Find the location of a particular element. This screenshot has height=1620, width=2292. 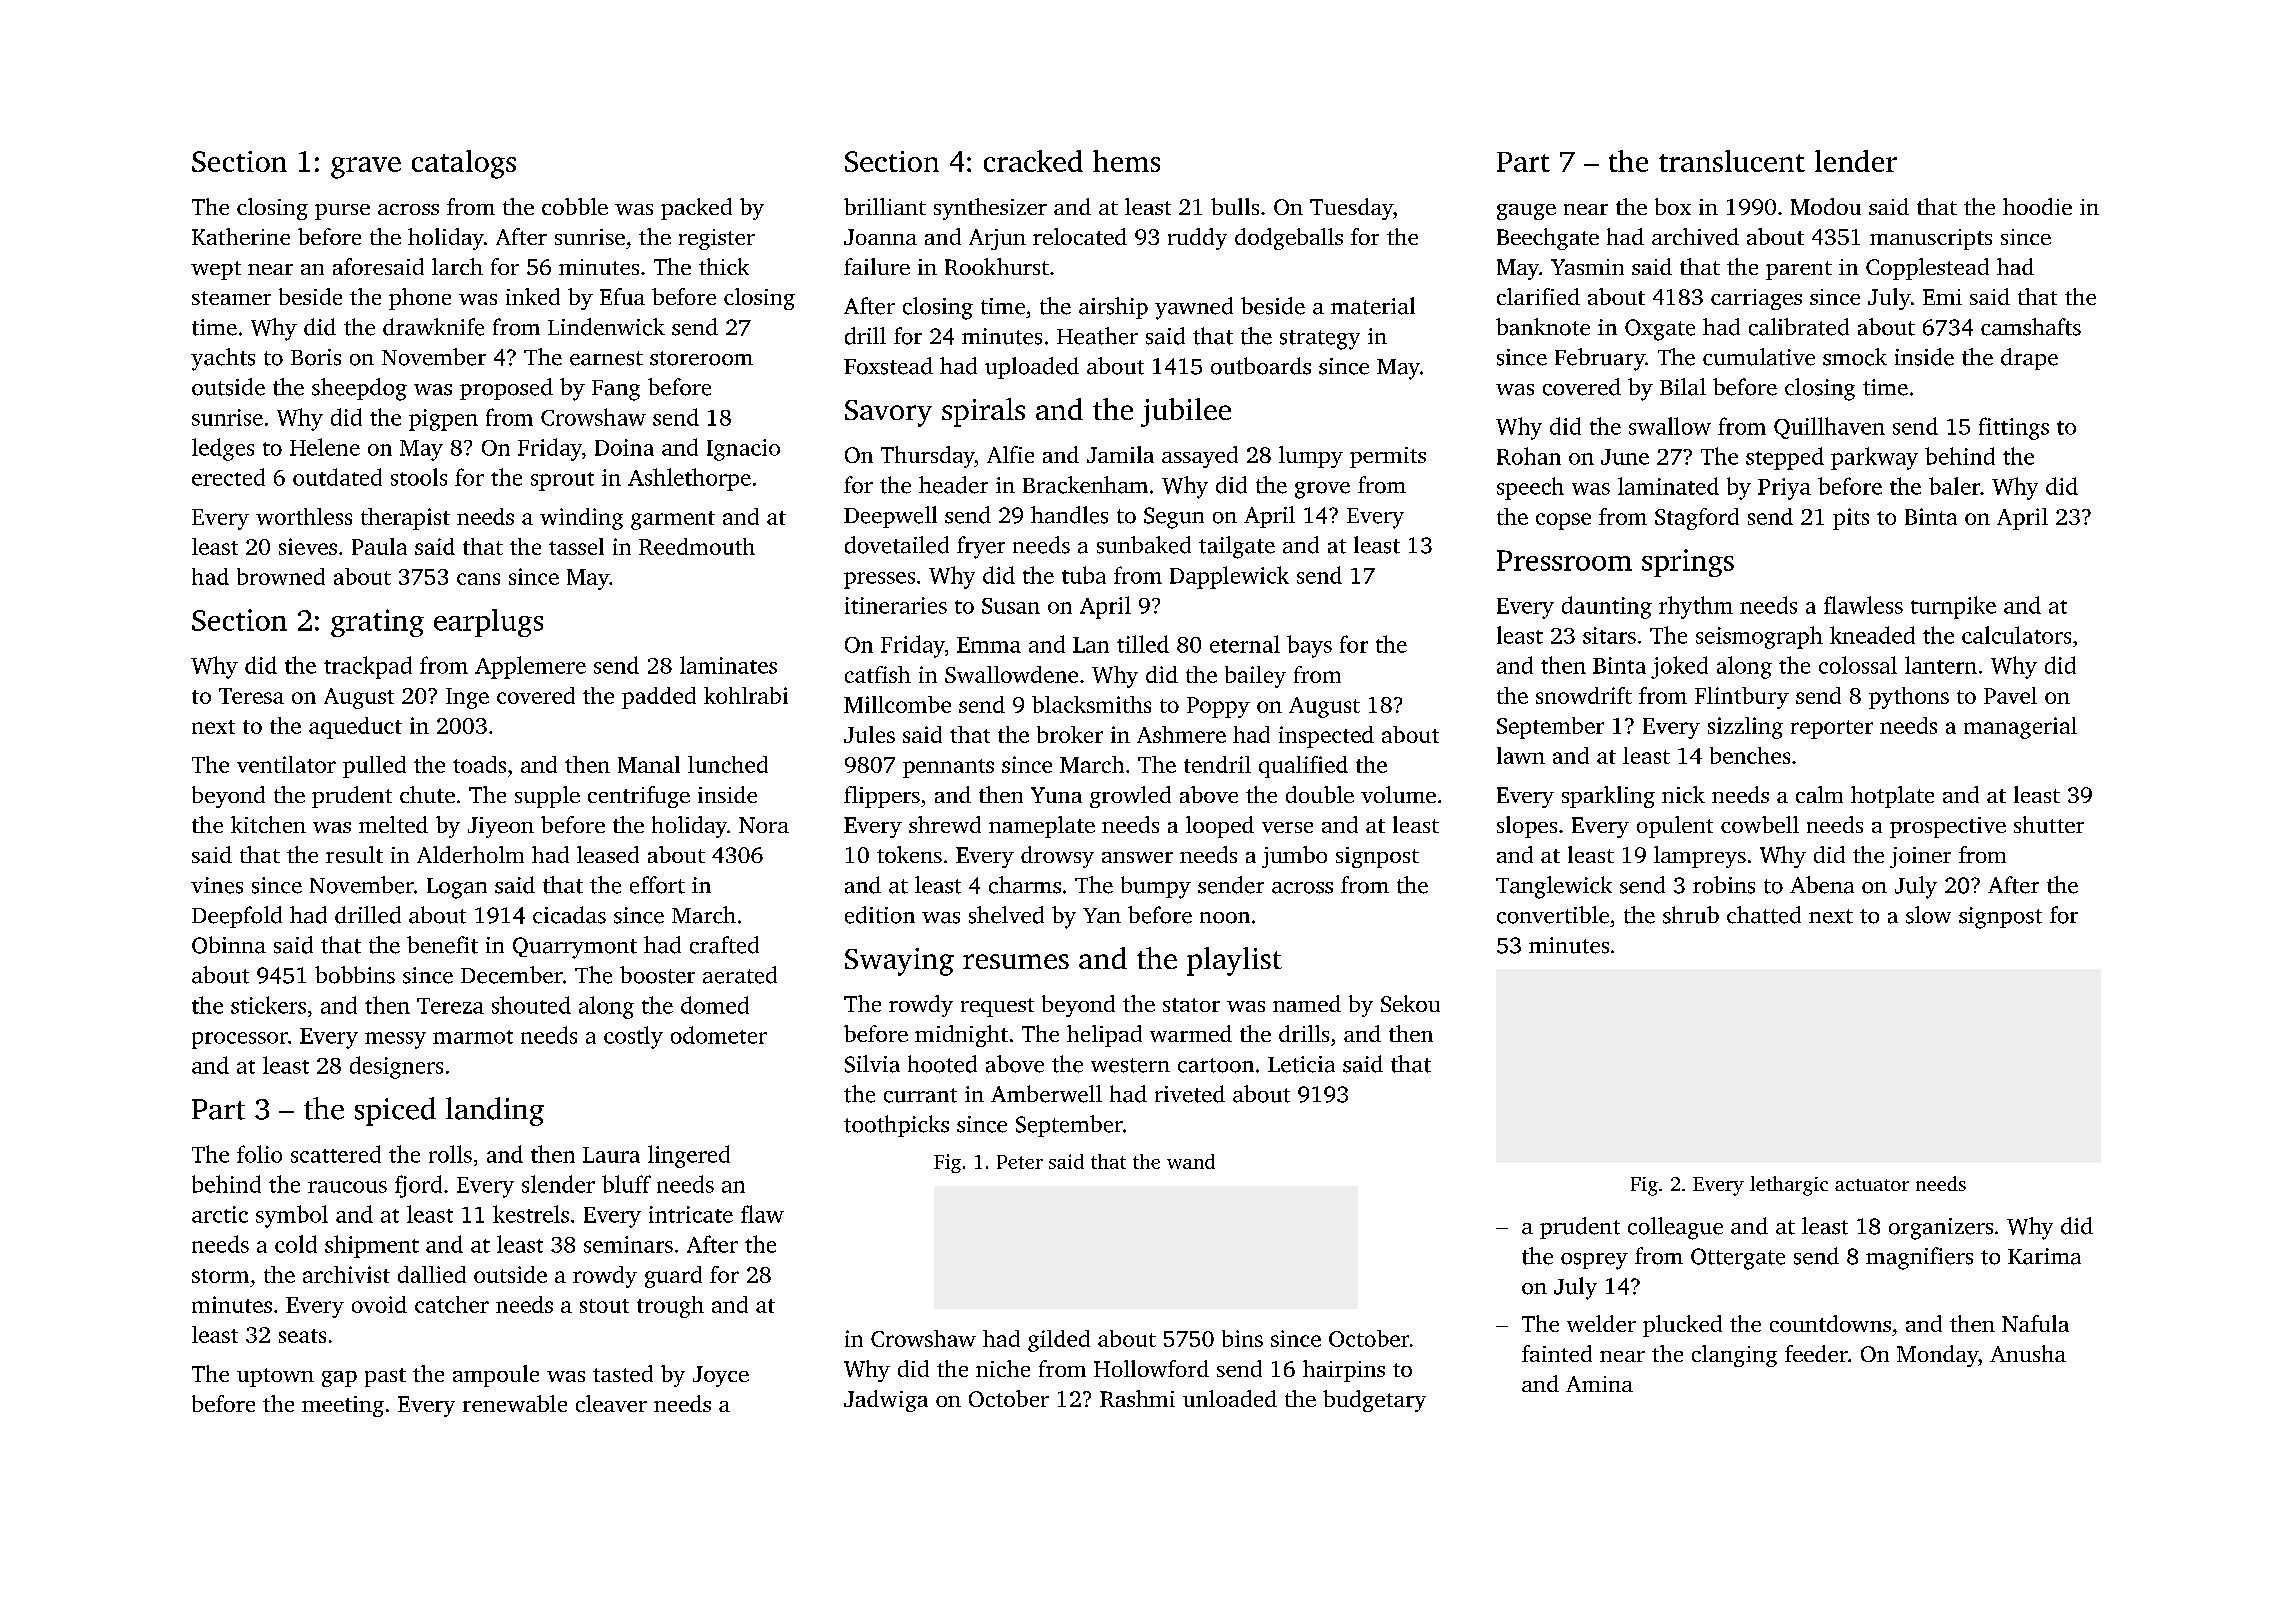

chatted is located at coordinates (1764, 915).
